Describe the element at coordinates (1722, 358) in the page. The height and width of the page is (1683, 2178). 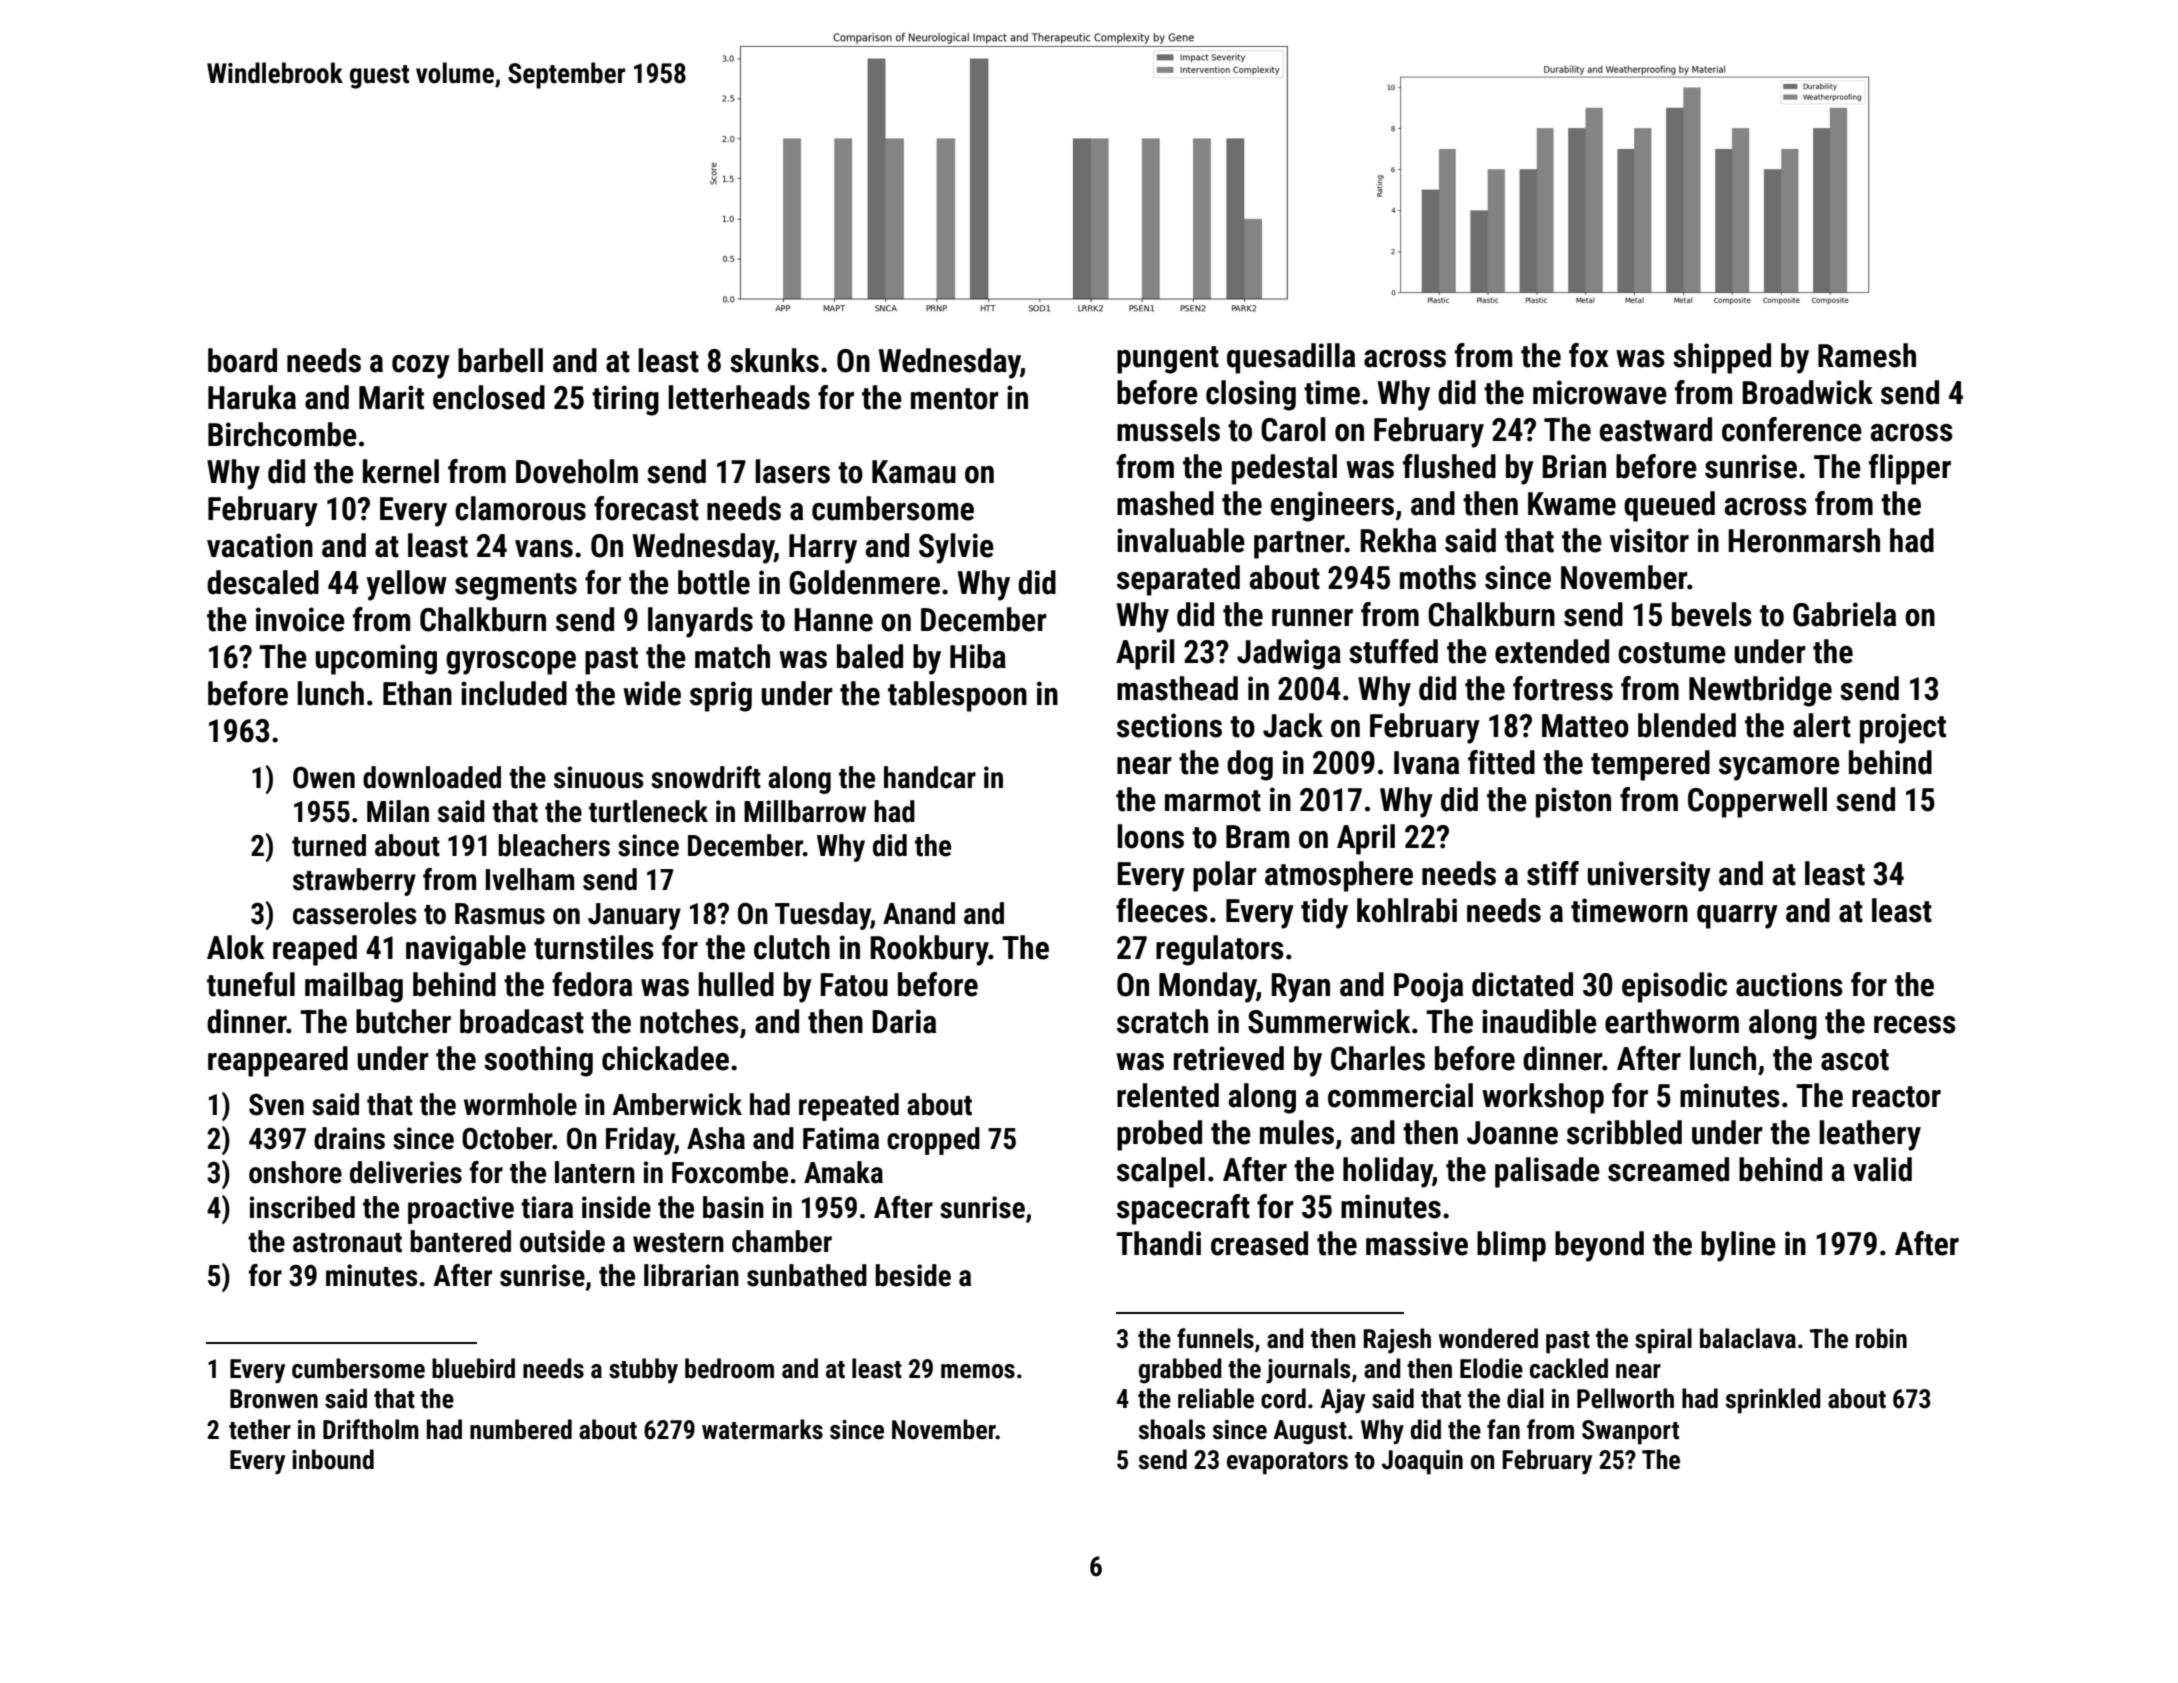
I see `shipped` at that location.
